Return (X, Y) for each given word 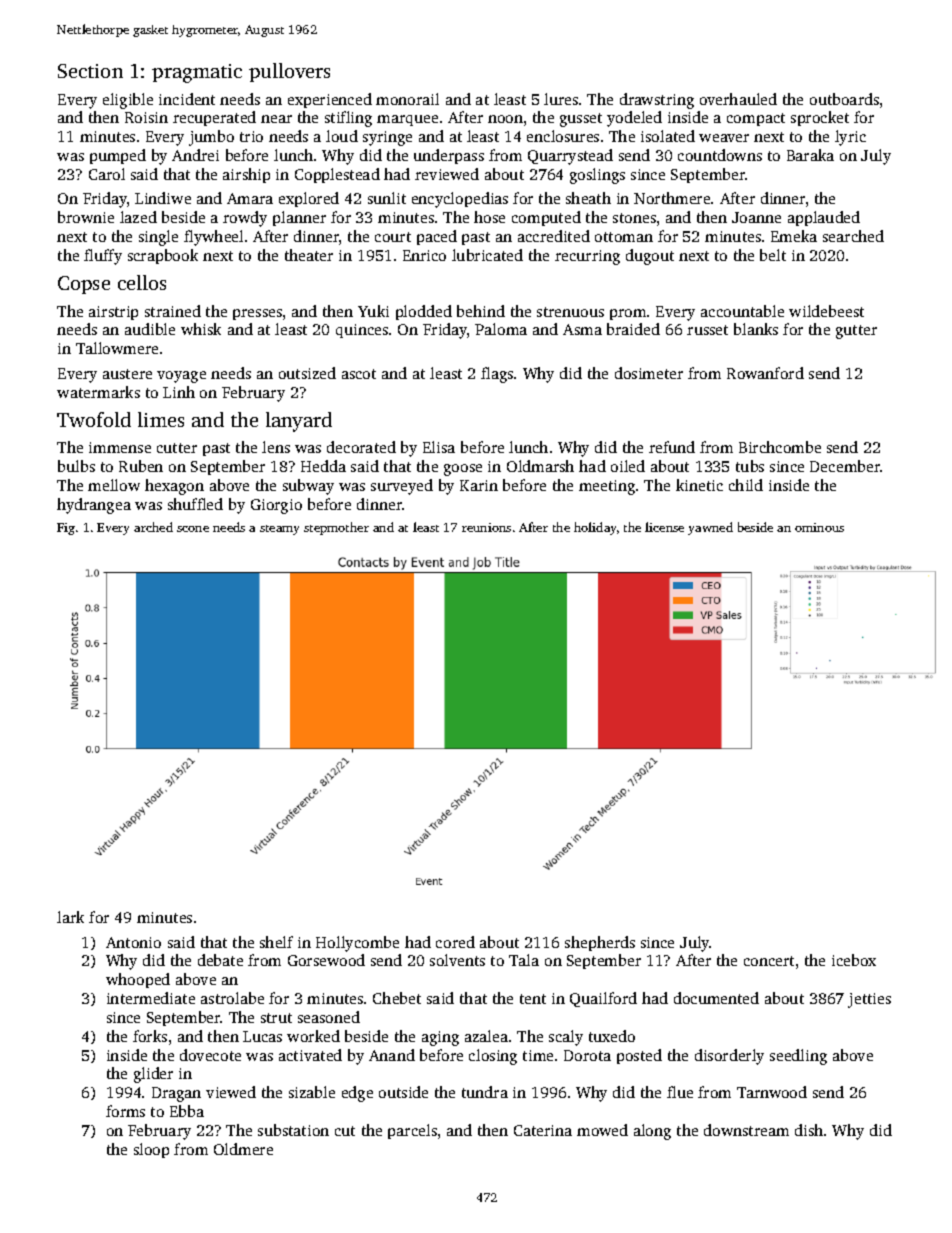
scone (193, 529)
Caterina (543, 1130)
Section (90, 71)
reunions (486, 527)
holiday (595, 528)
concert (769, 961)
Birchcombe (780, 447)
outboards (844, 99)
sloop (151, 1150)
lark (70, 917)
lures (561, 99)
